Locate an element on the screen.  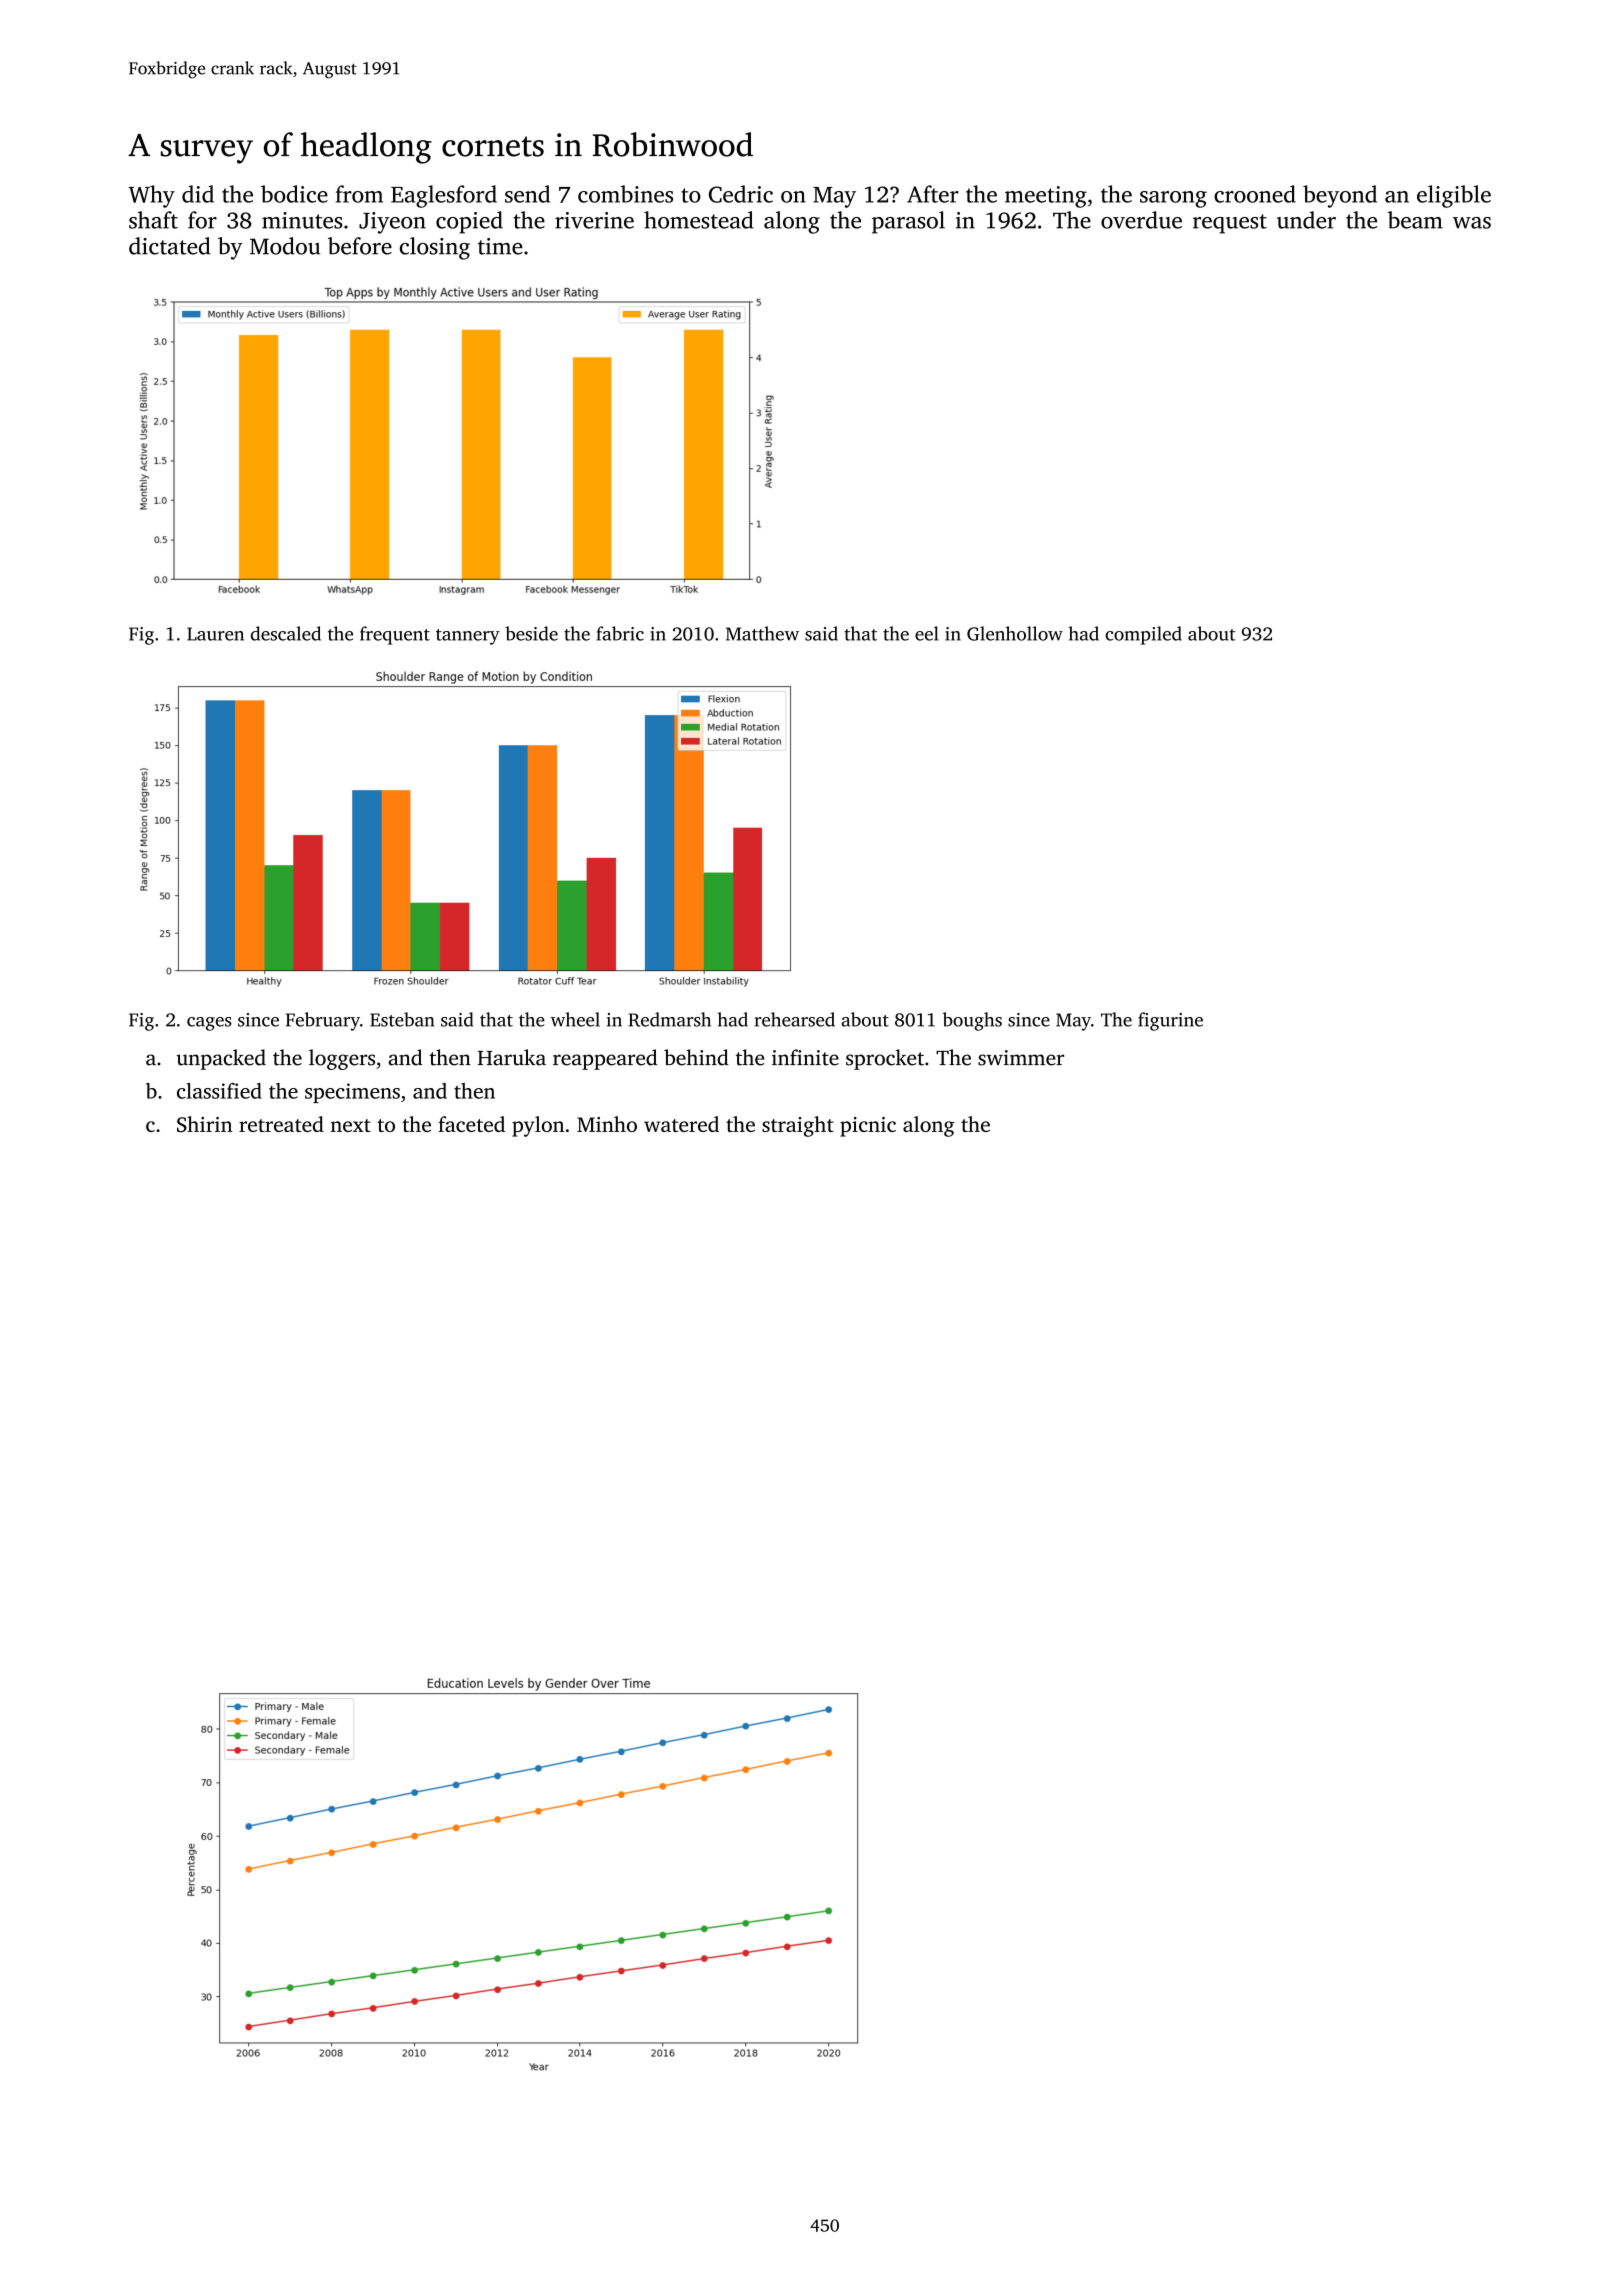
eligible is located at coordinates (1454, 196).
